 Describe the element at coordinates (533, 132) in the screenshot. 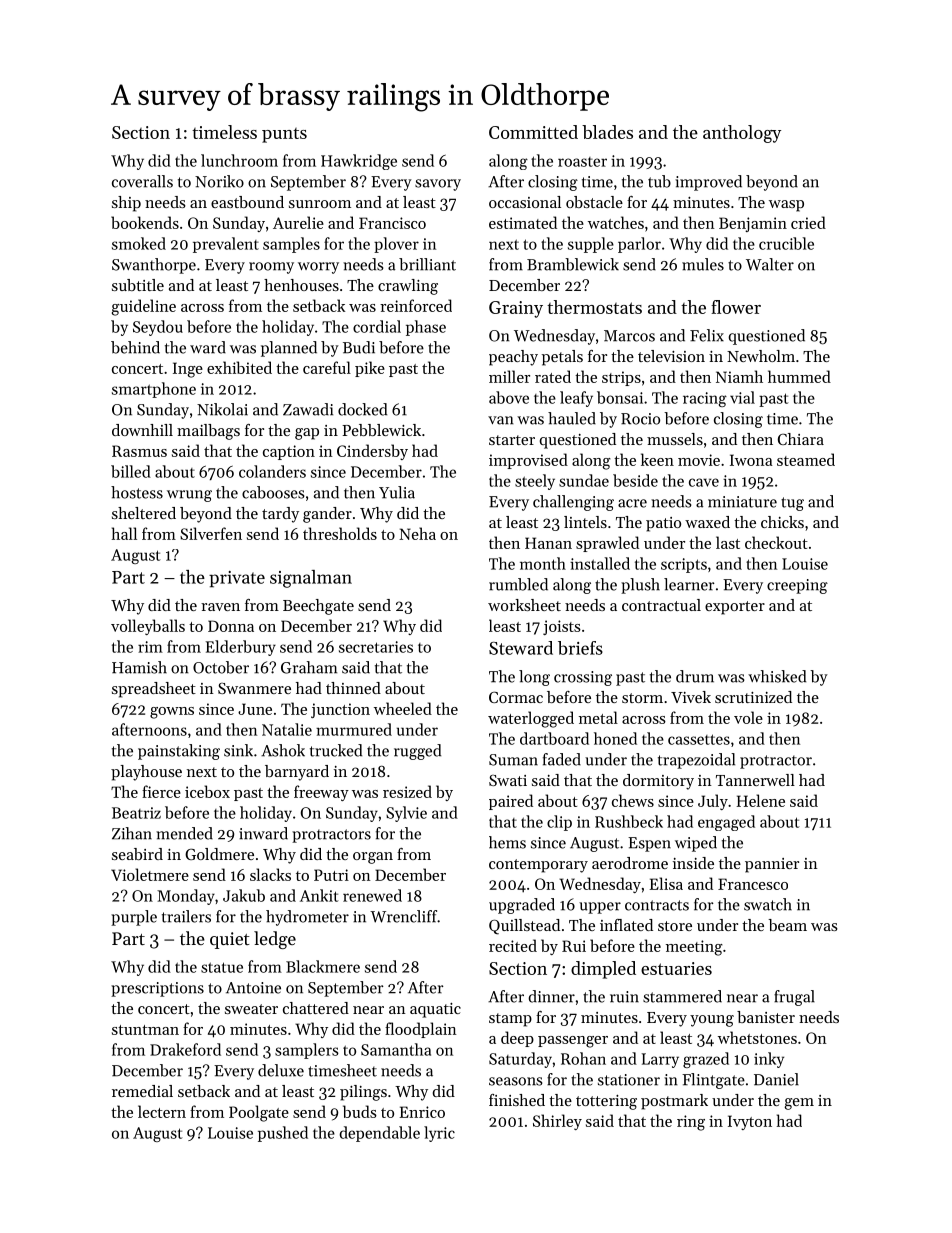

I see `Committed` at that location.
